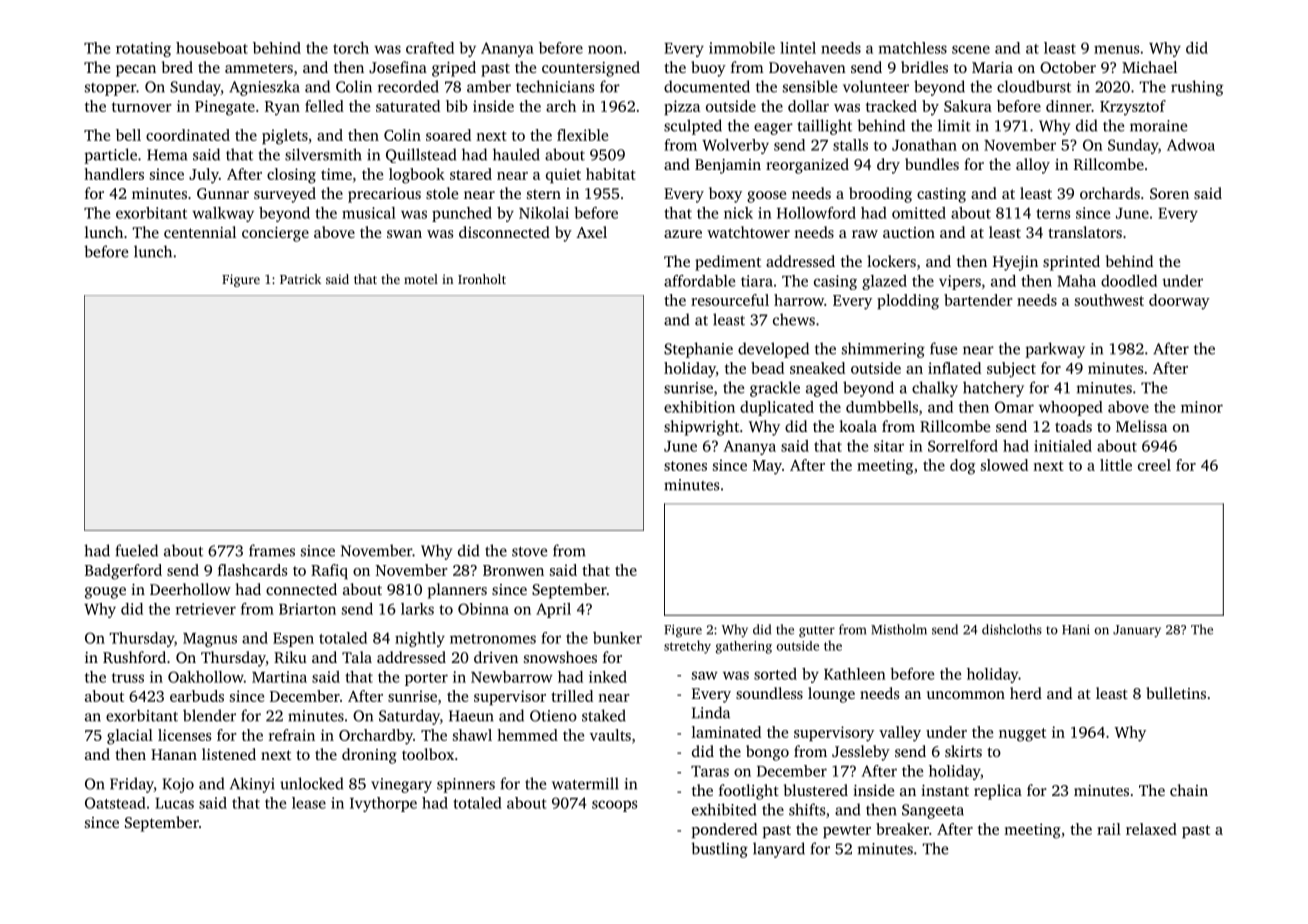 The image size is (1308, 924). I want to click on Oatstead, so click(115, 803).
